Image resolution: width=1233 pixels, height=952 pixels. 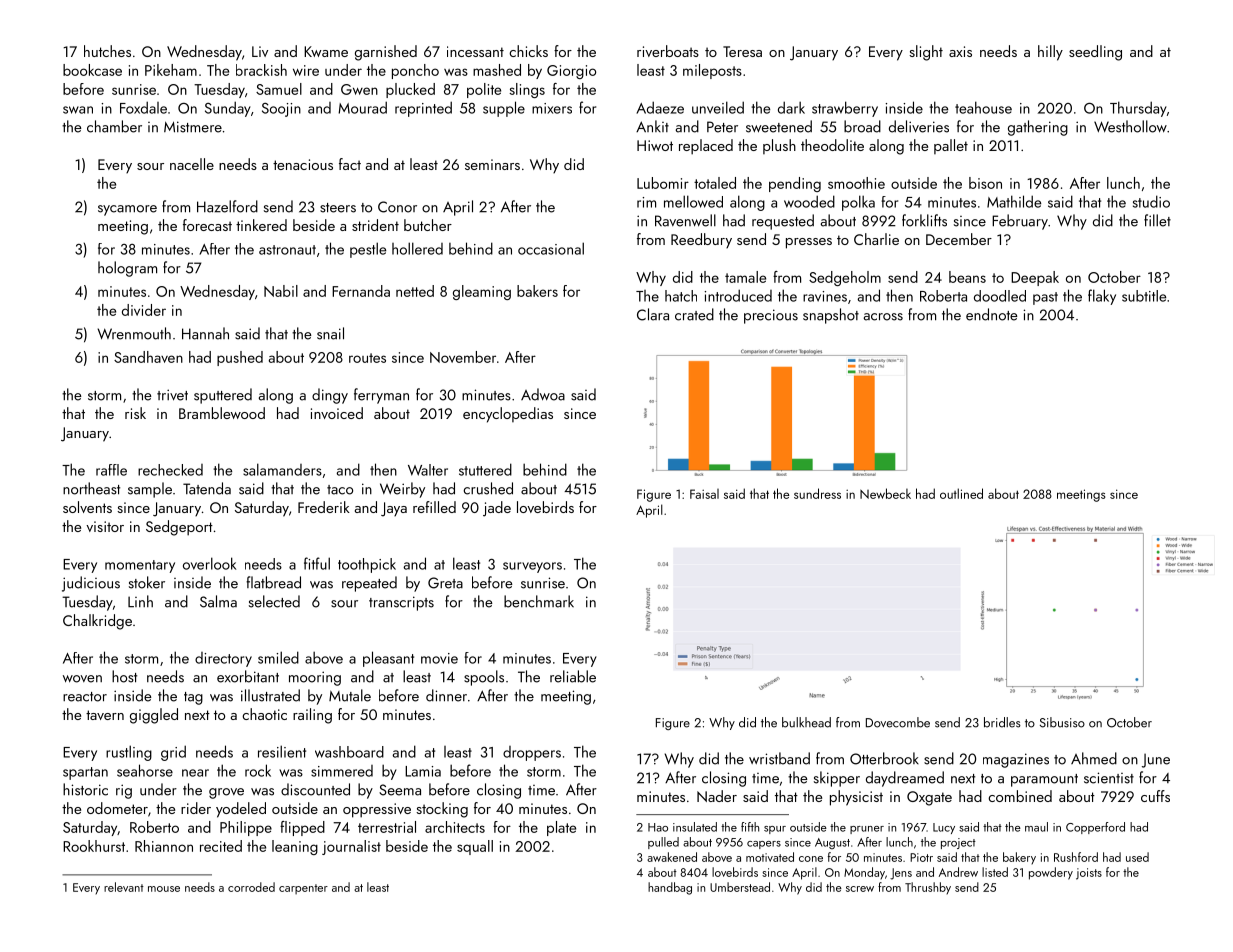 What do you see at coordinates (806, 722) in the image?
I see `bulkhead` at bounding box center [806, 722].
